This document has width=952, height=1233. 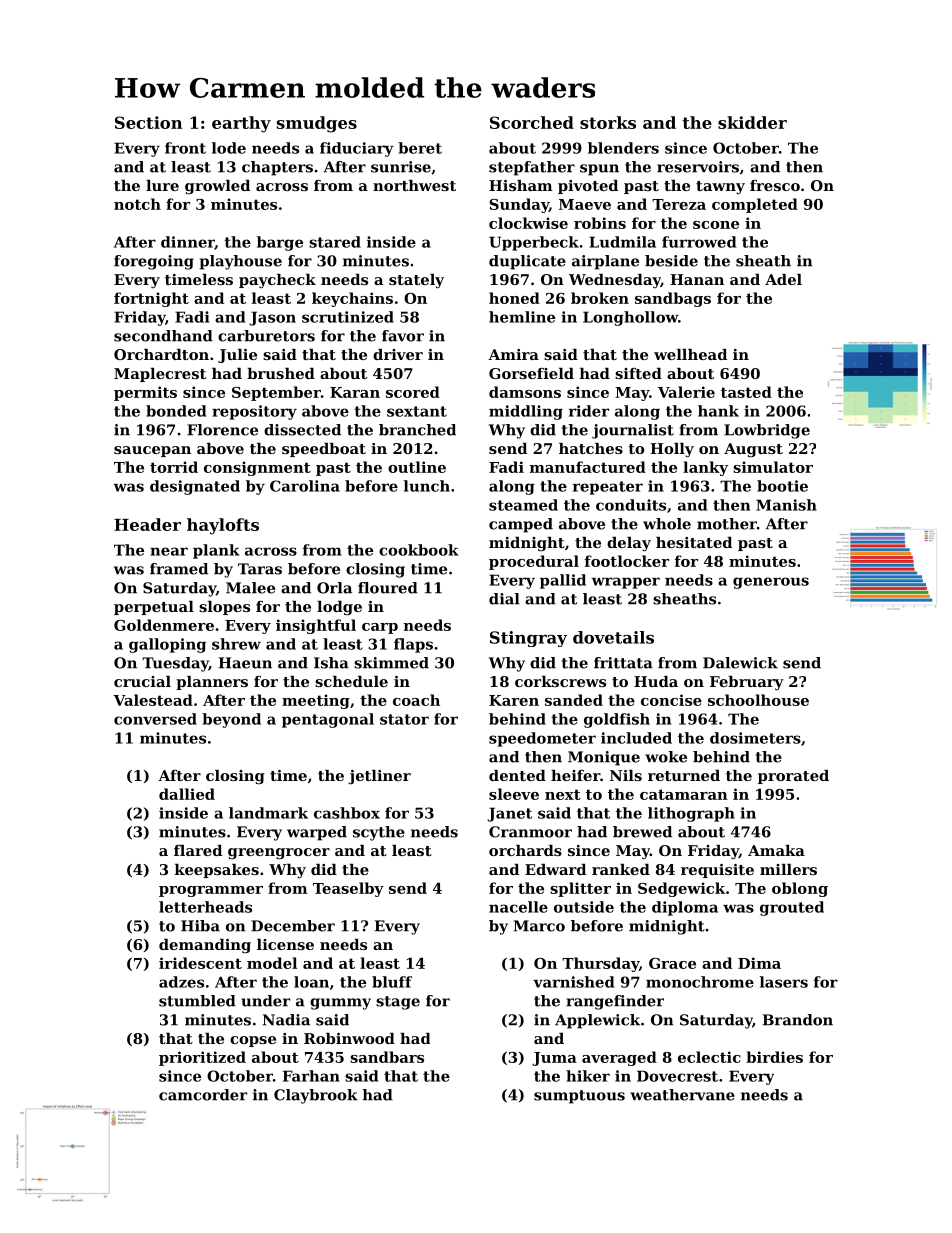 I want to click on Orchardton, so click(x=161, y=354).
